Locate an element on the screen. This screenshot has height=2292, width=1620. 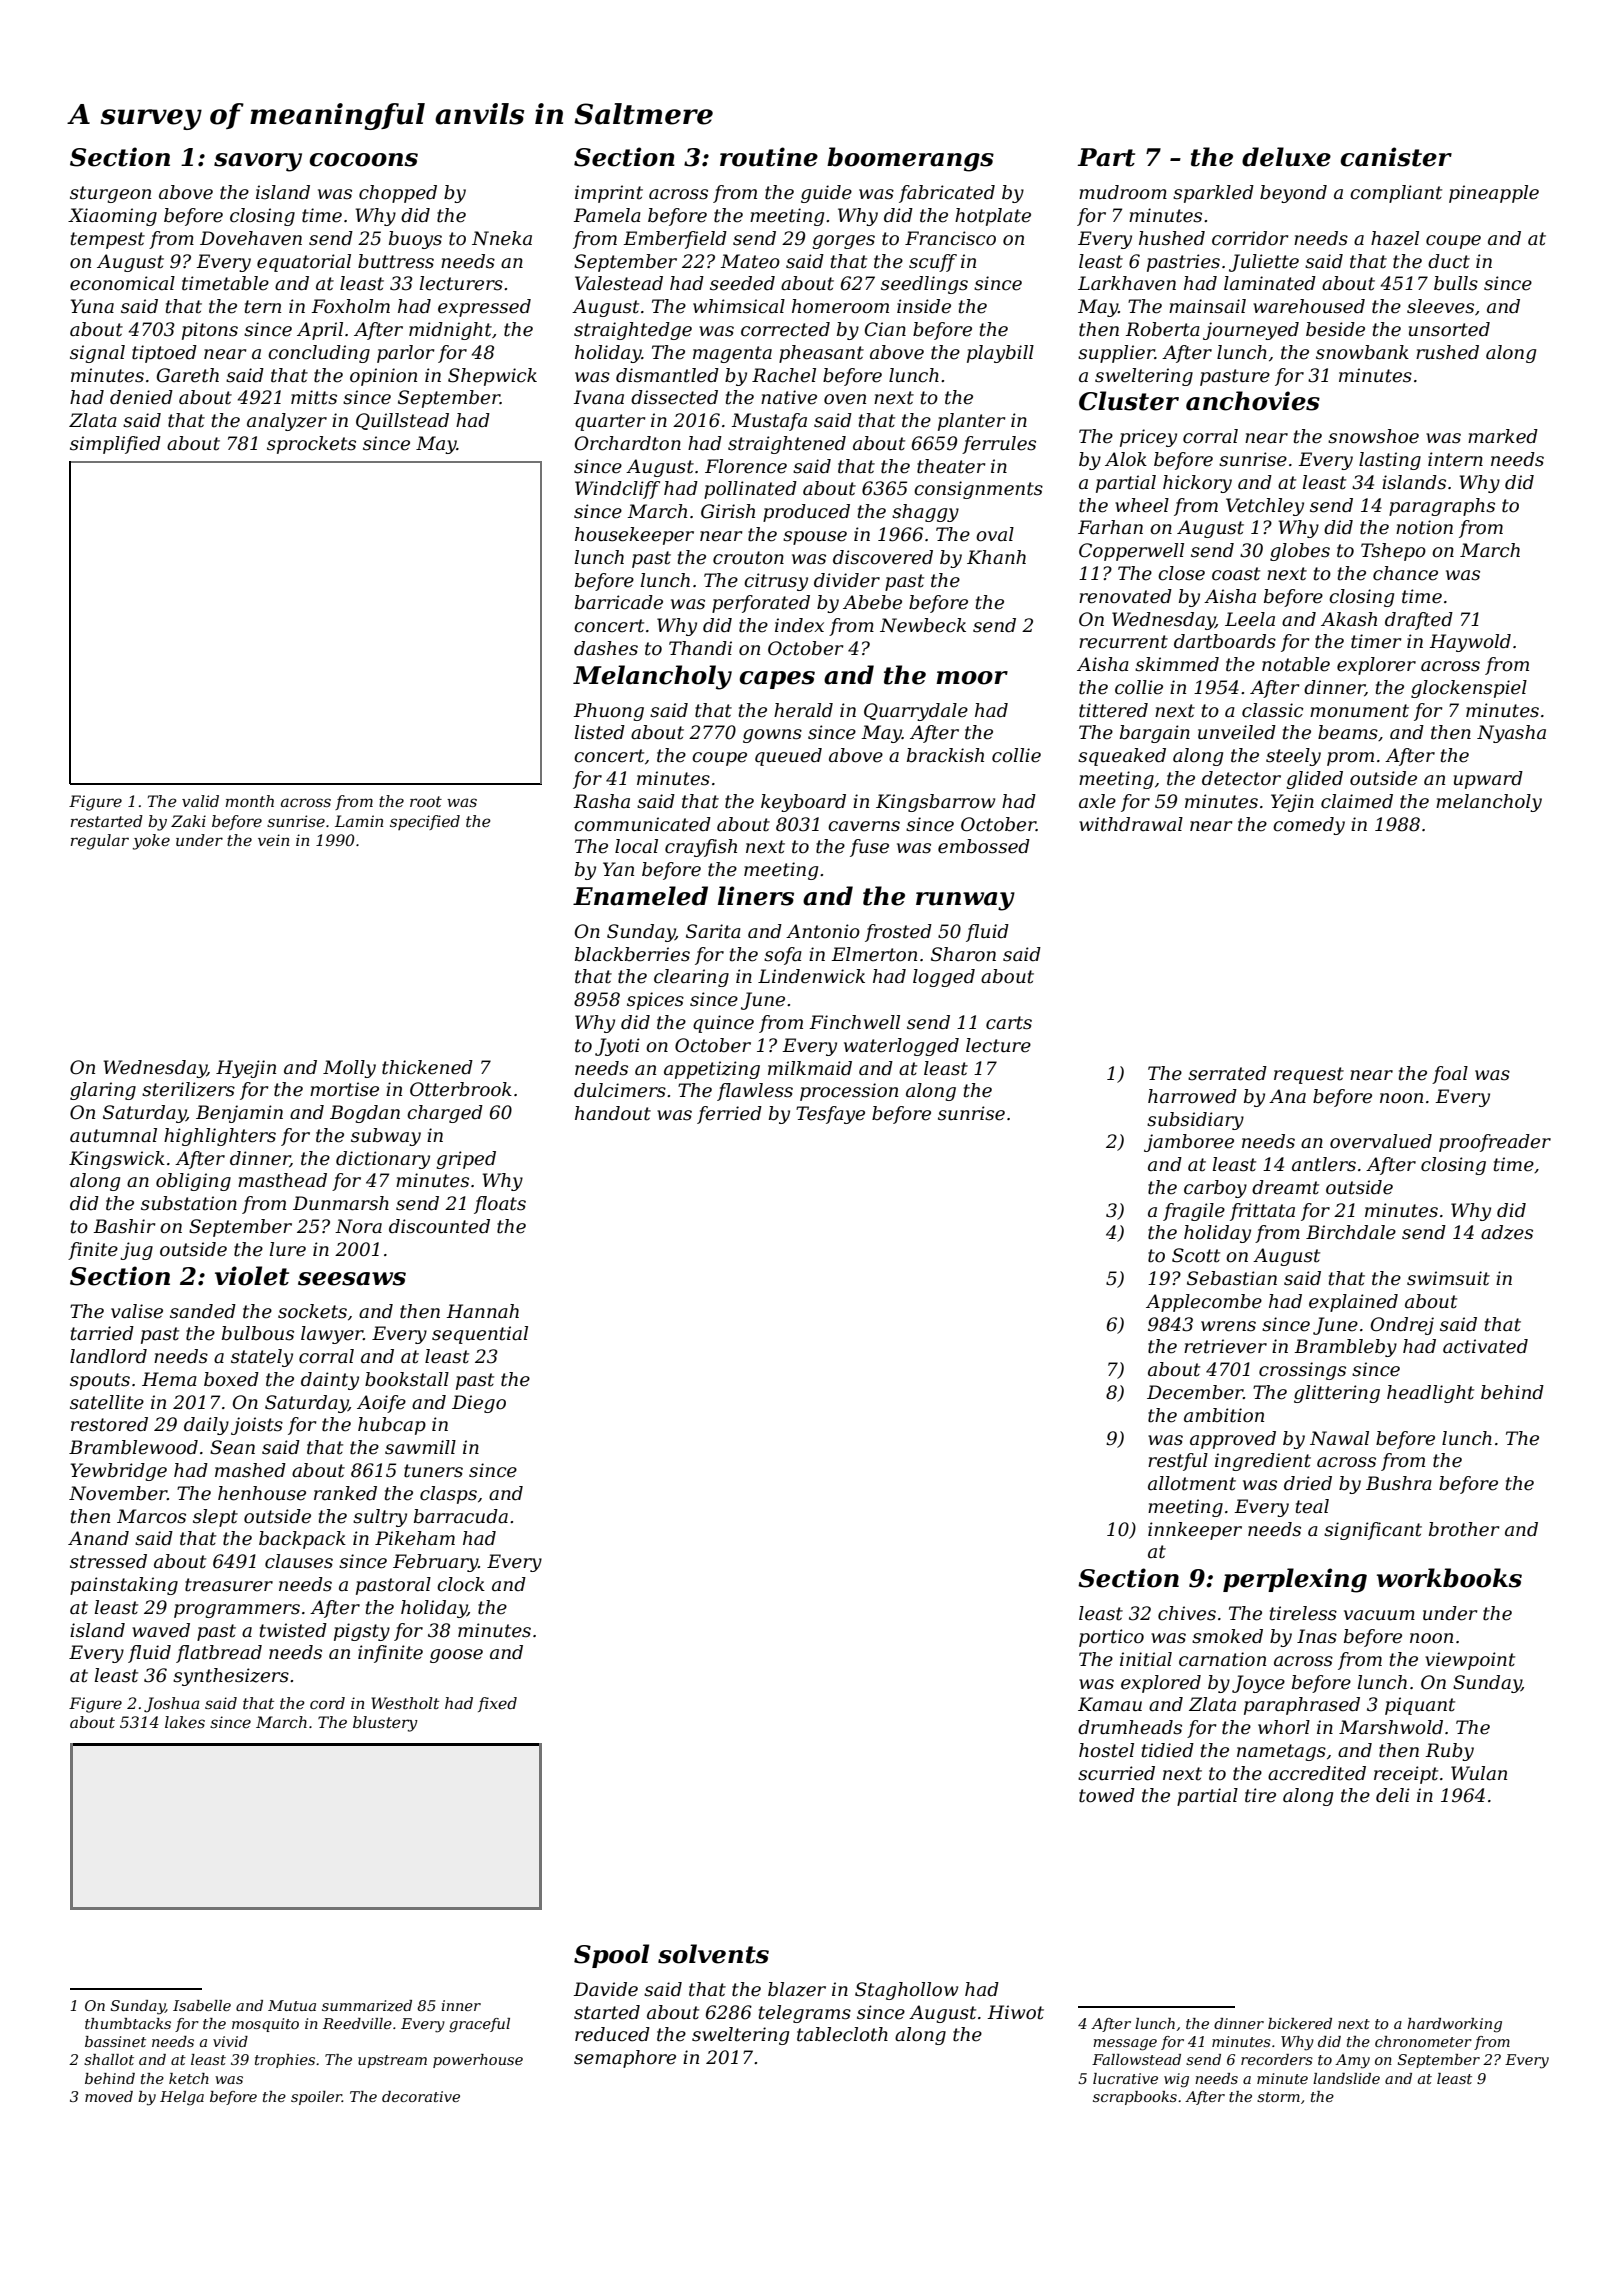
request is located at coordinates (1309, 1075).
